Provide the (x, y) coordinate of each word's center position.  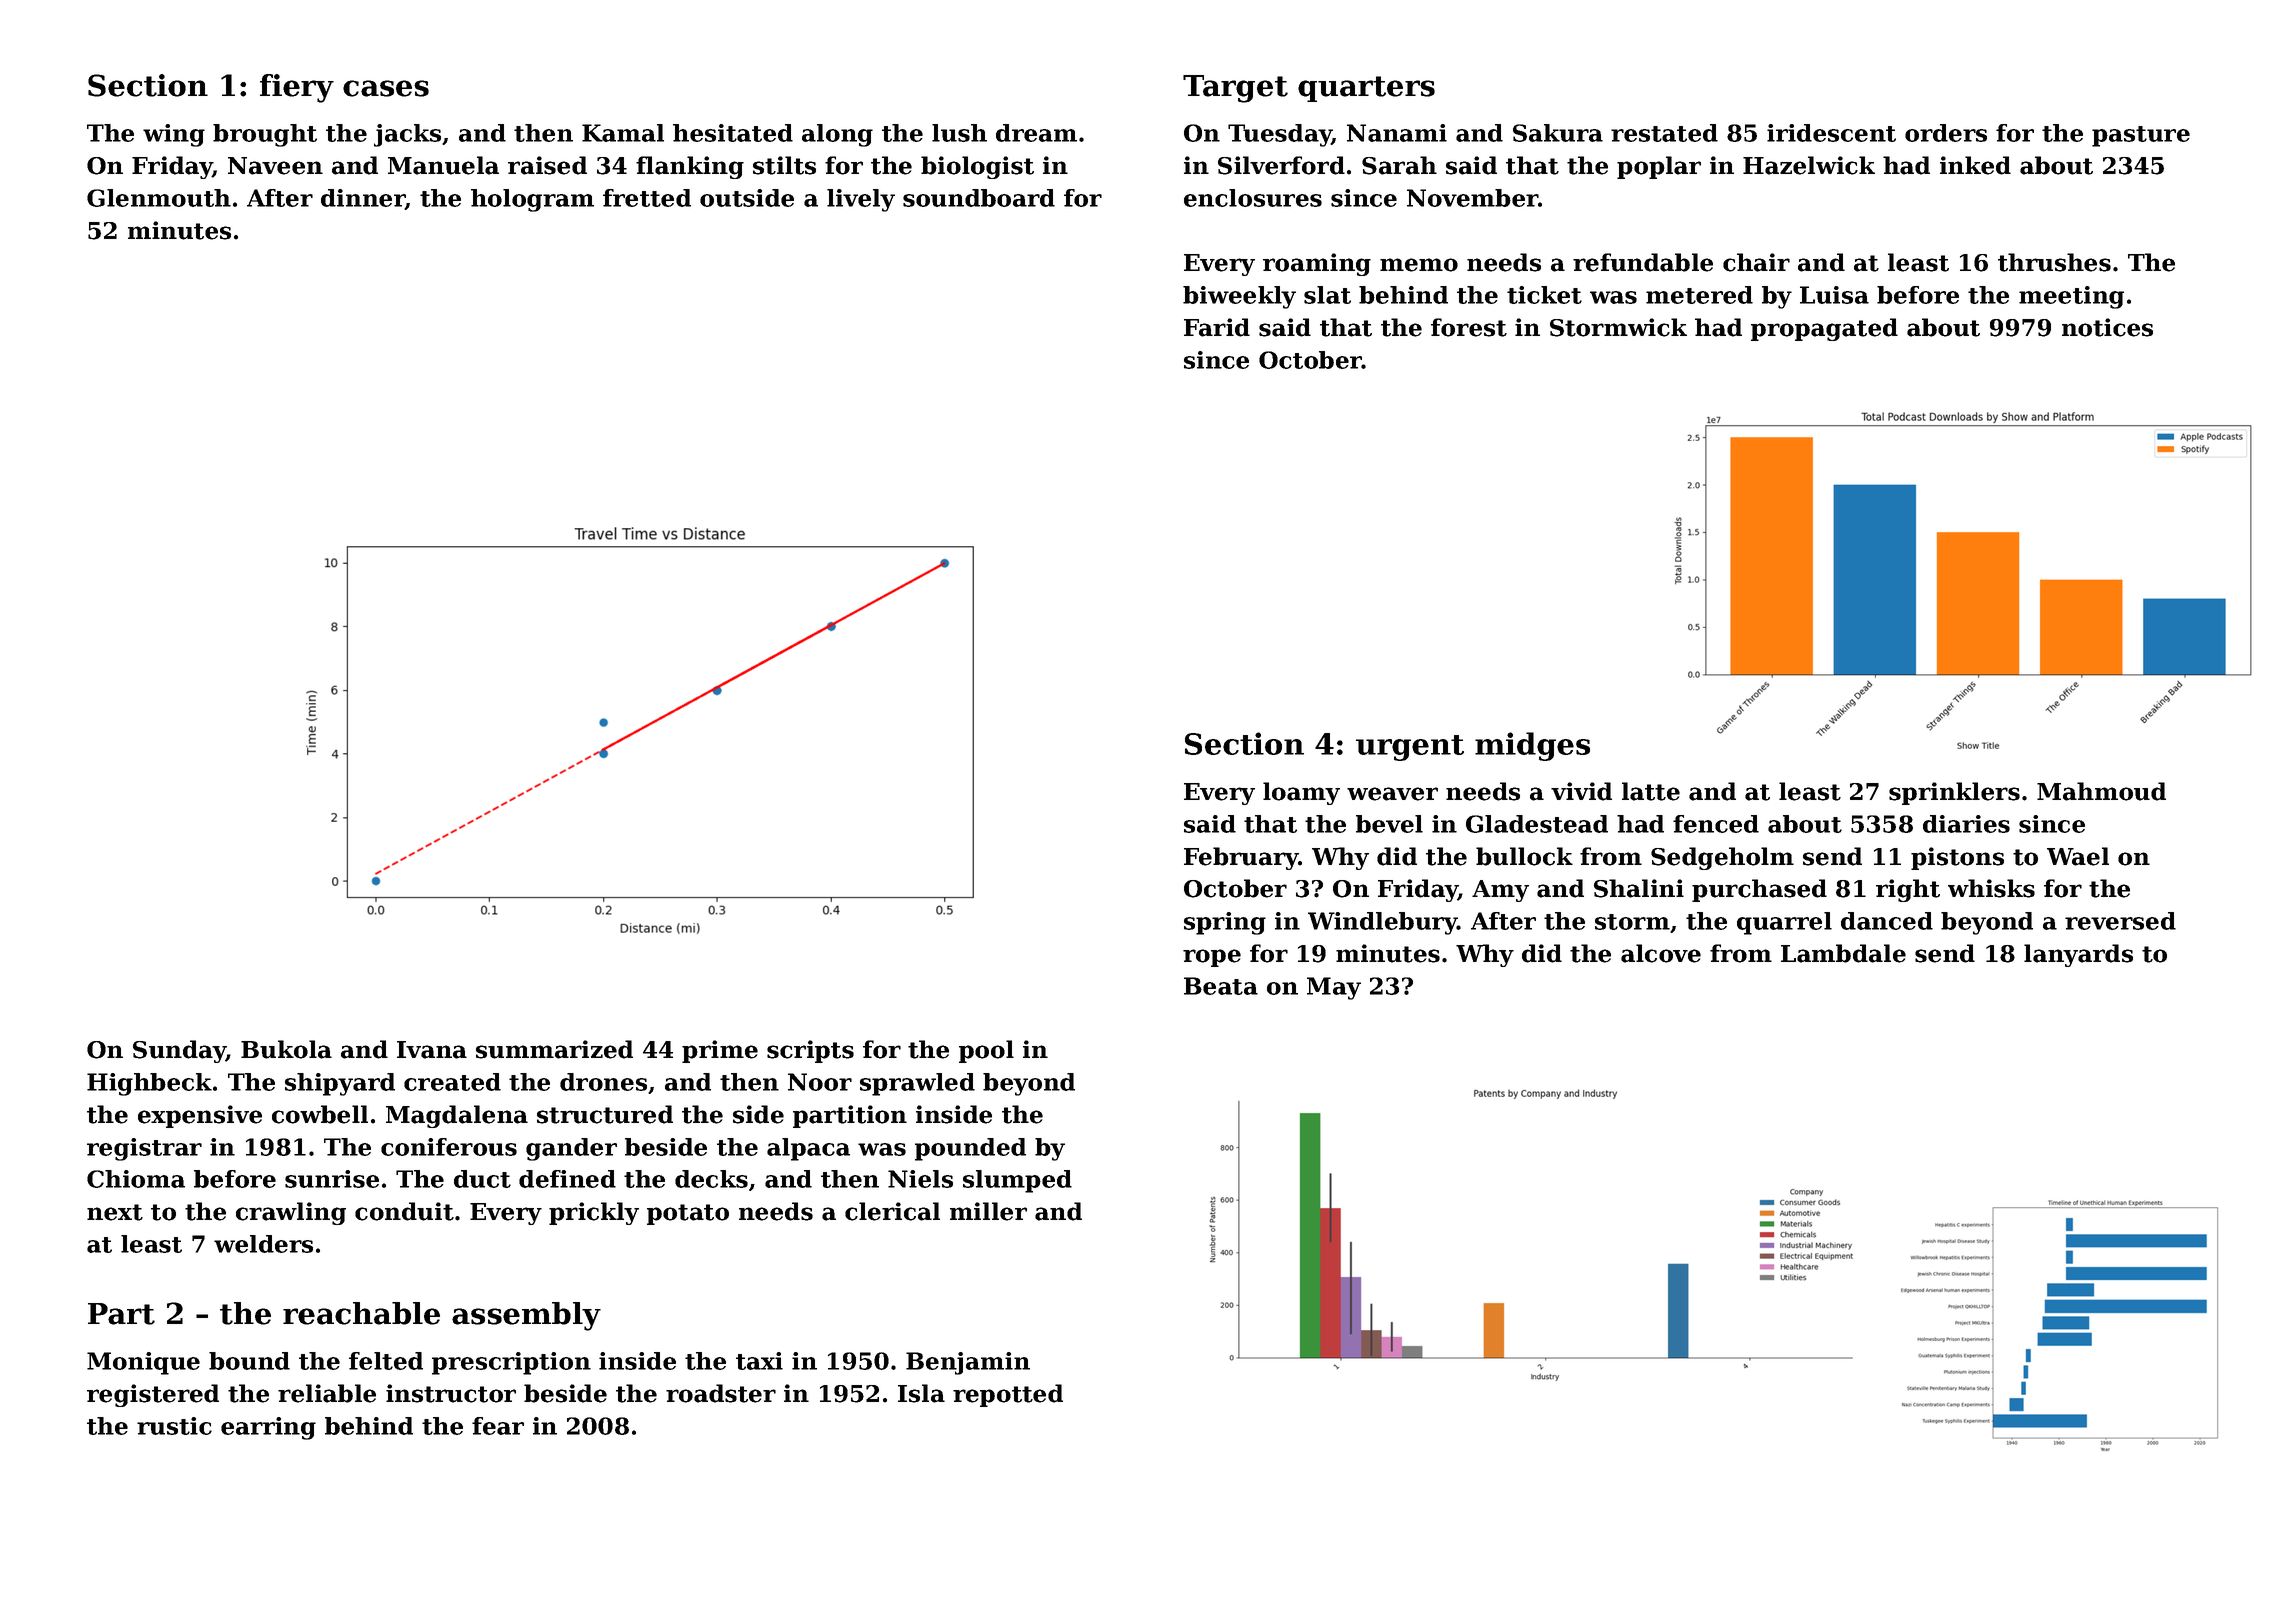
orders (1946, 133)
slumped (1017, 1181)
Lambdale (1843, 953)
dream (1036, 133)
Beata (1221, 986)
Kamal (623, 133)
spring (1225, 923)
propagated (1824, 329)
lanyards (2078, 955)
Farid (1217, 327)
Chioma (136, 1179)
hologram (532, 200)
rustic (174, 1426)
